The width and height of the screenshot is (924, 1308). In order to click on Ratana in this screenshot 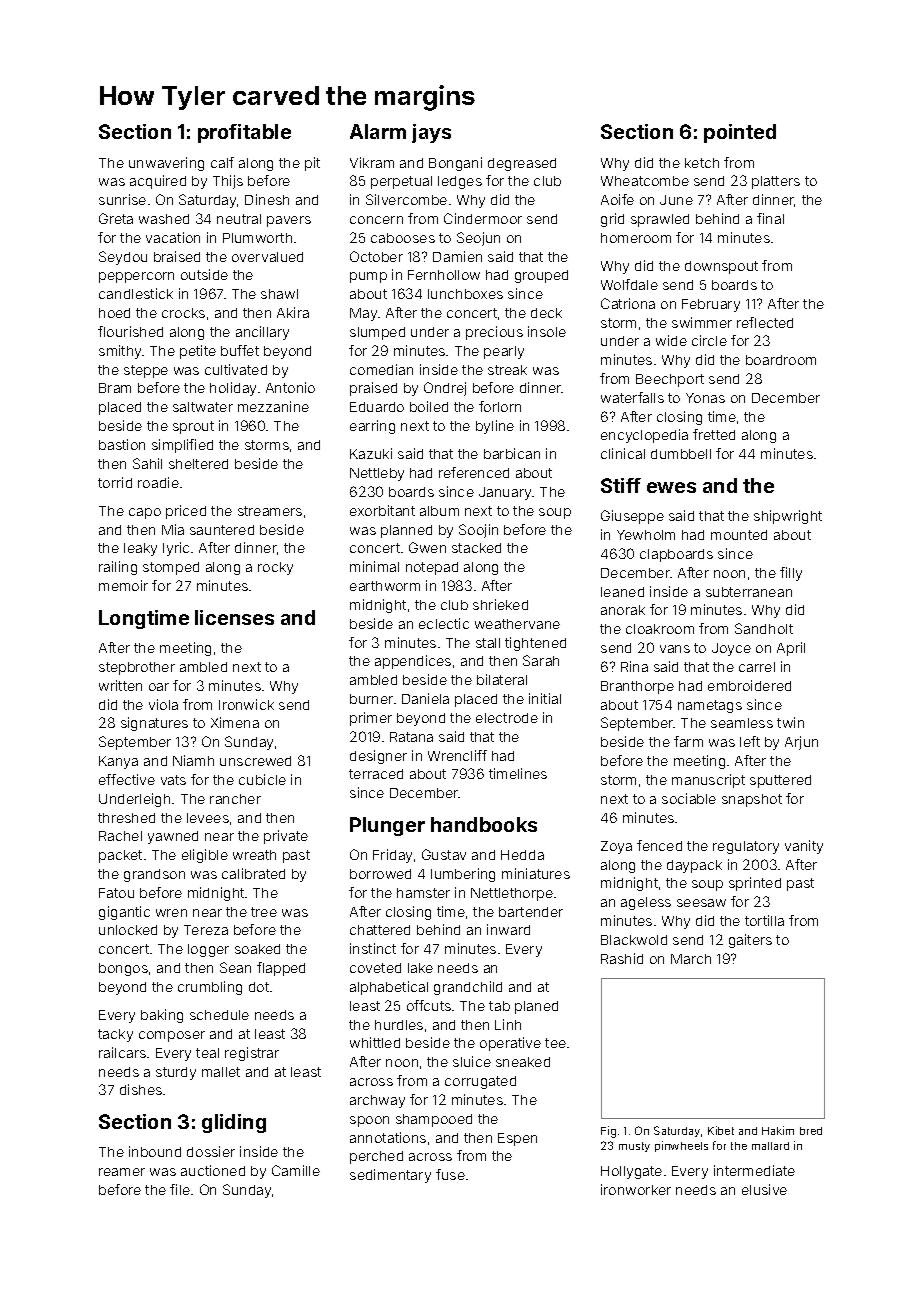, I will do `click(411, 737)`.
